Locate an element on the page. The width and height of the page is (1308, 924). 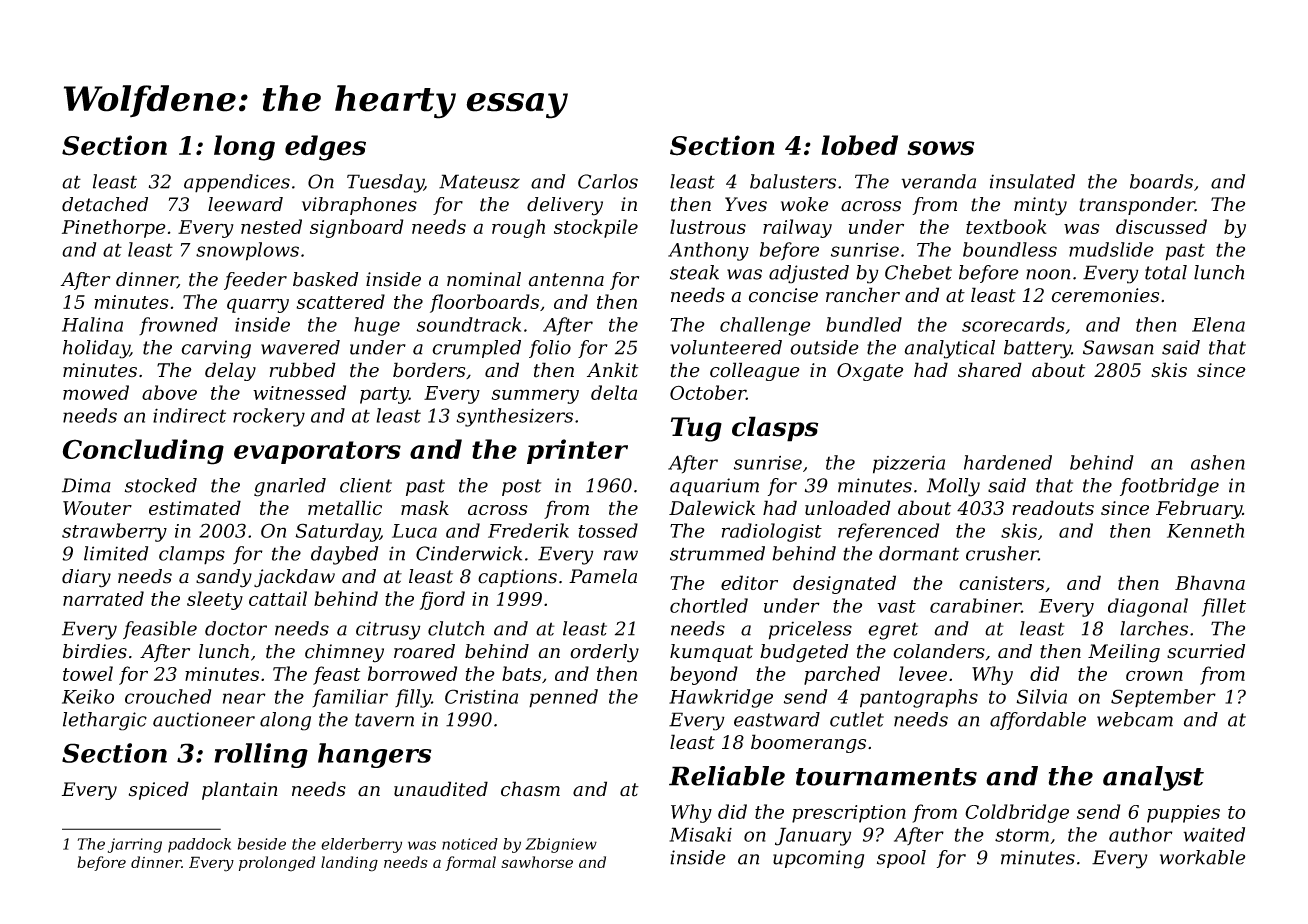
webcam is located at coordinates (1135, 719).
